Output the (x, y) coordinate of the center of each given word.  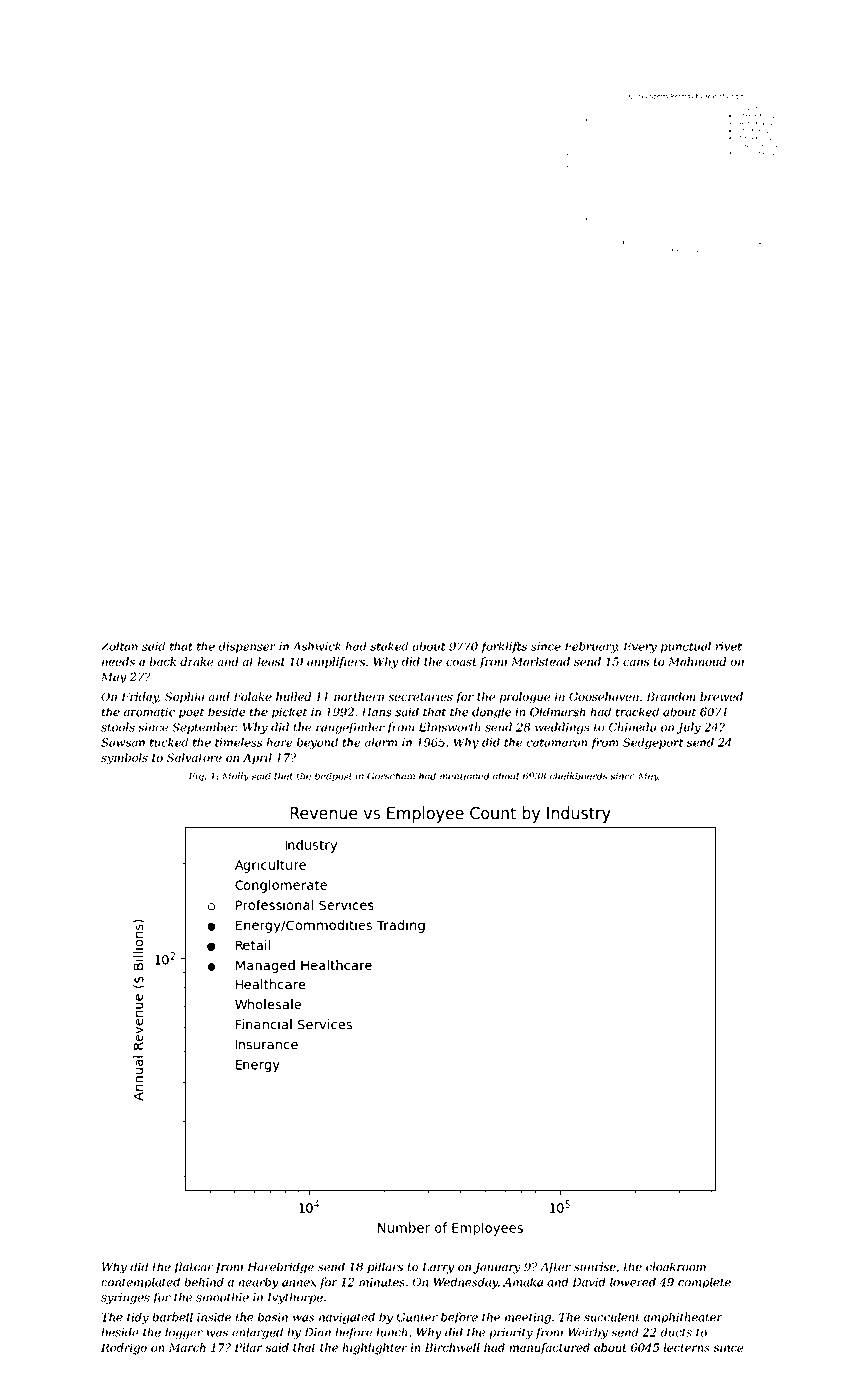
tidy (138, 1318)
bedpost (333, 777)
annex (299, 1283)
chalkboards (578, 776)
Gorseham (391, 776)
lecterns (687, 1347)
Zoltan (119, 646)
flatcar (193, 1268)
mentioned (464, 776)
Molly (235, 777)
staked (389, 646)
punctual (686, 647)
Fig (196, 777)
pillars (385, 1268)
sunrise (595, 1266)
